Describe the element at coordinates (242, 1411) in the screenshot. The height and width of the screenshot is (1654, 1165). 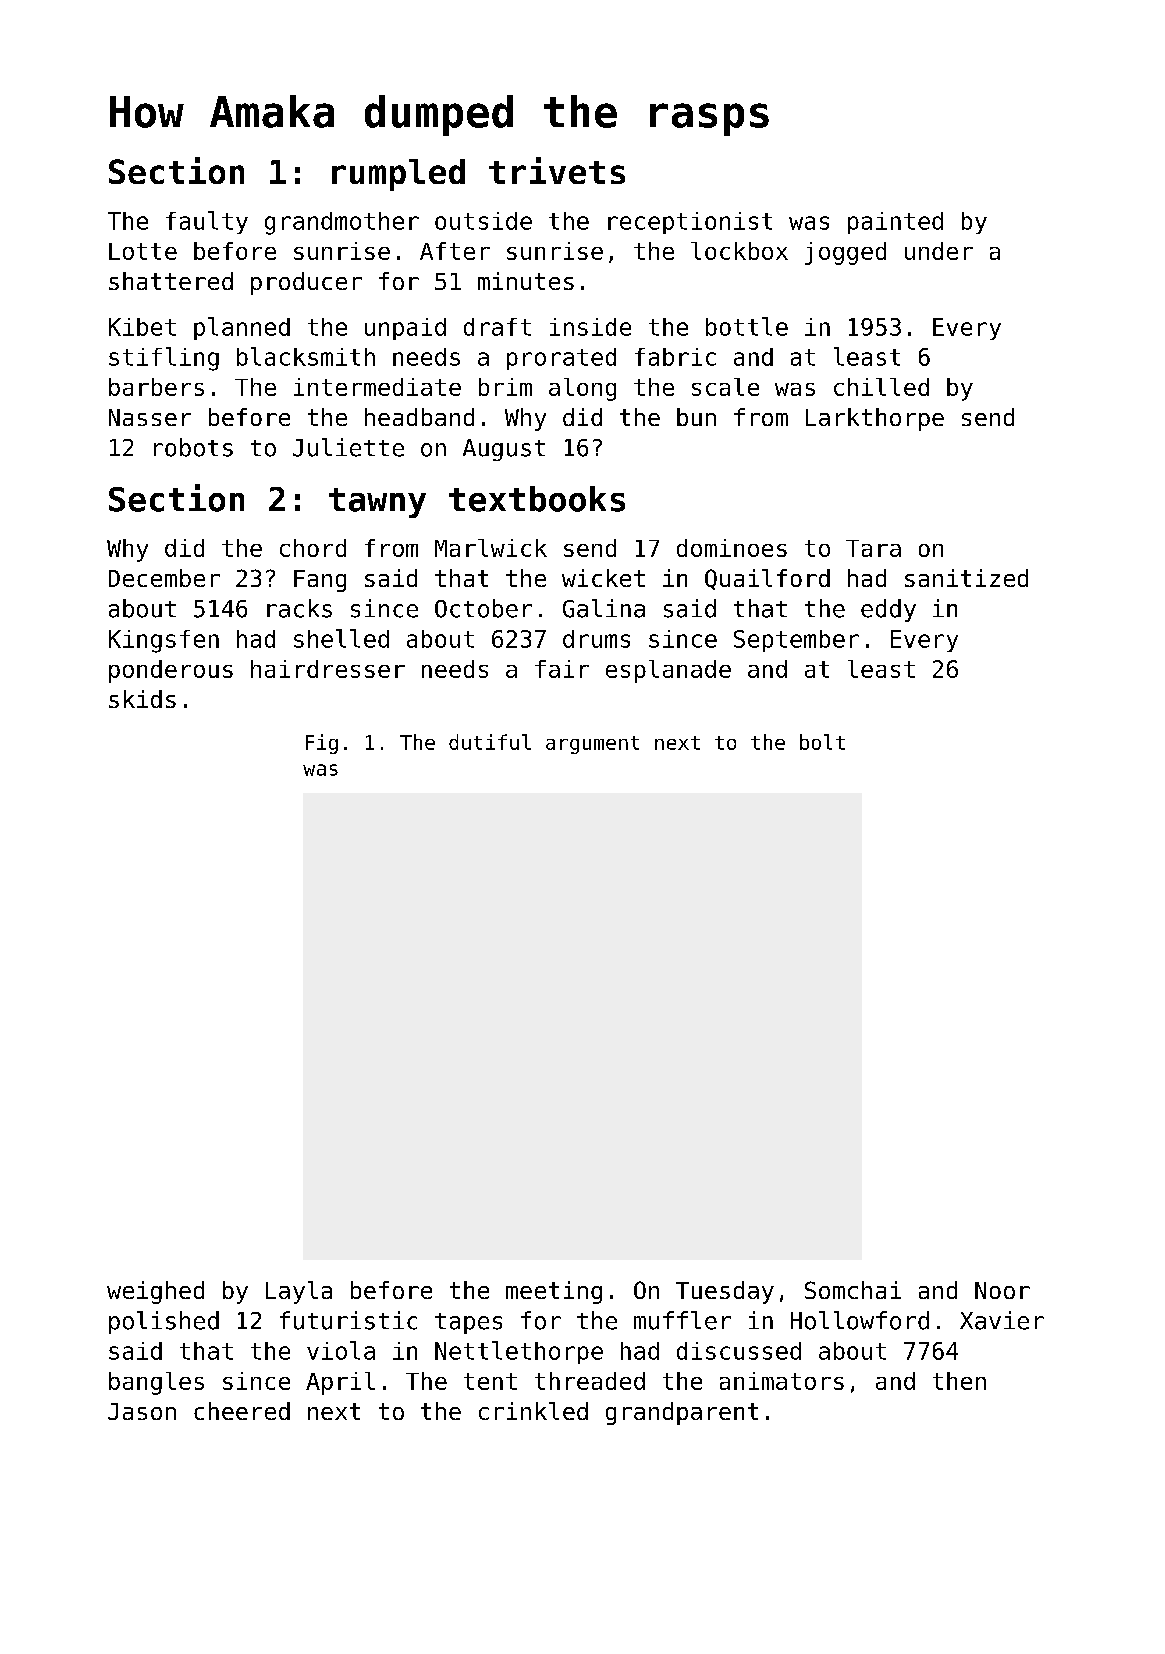
I see `cheered` at that location.
